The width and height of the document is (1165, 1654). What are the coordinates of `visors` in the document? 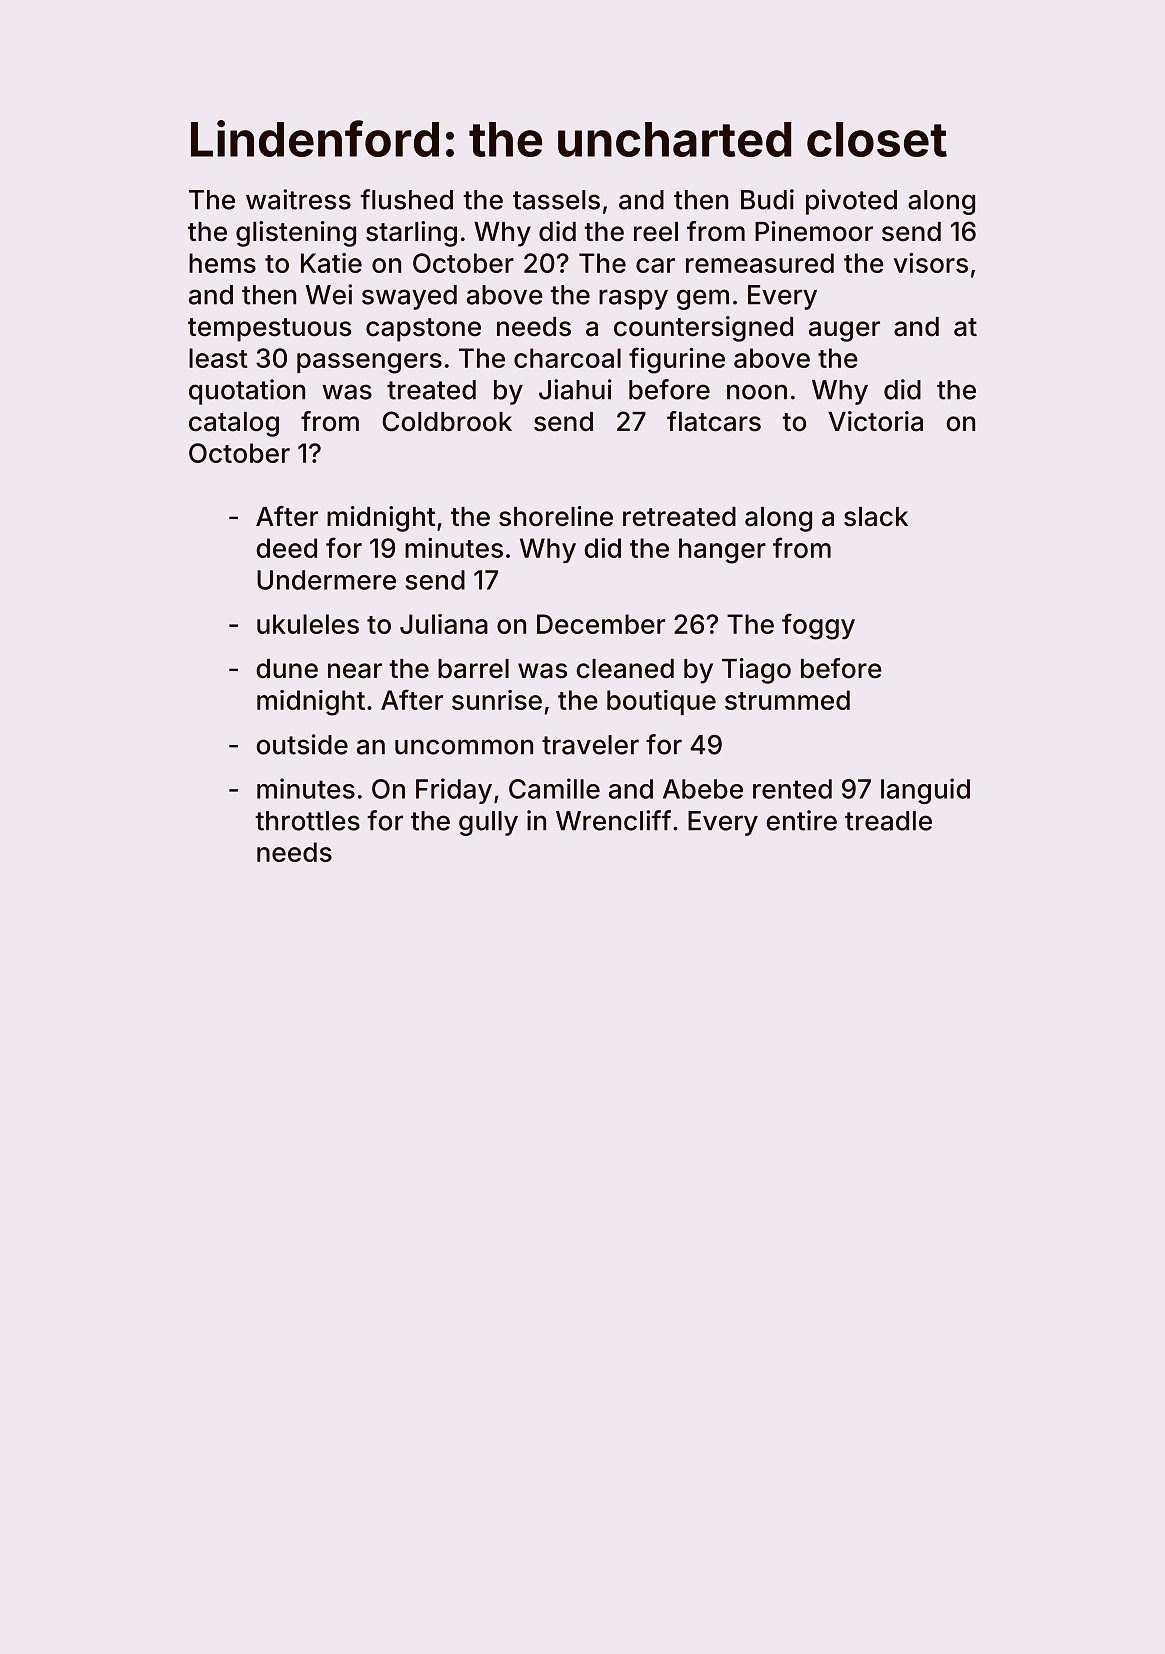 It's located at (931, 263).
